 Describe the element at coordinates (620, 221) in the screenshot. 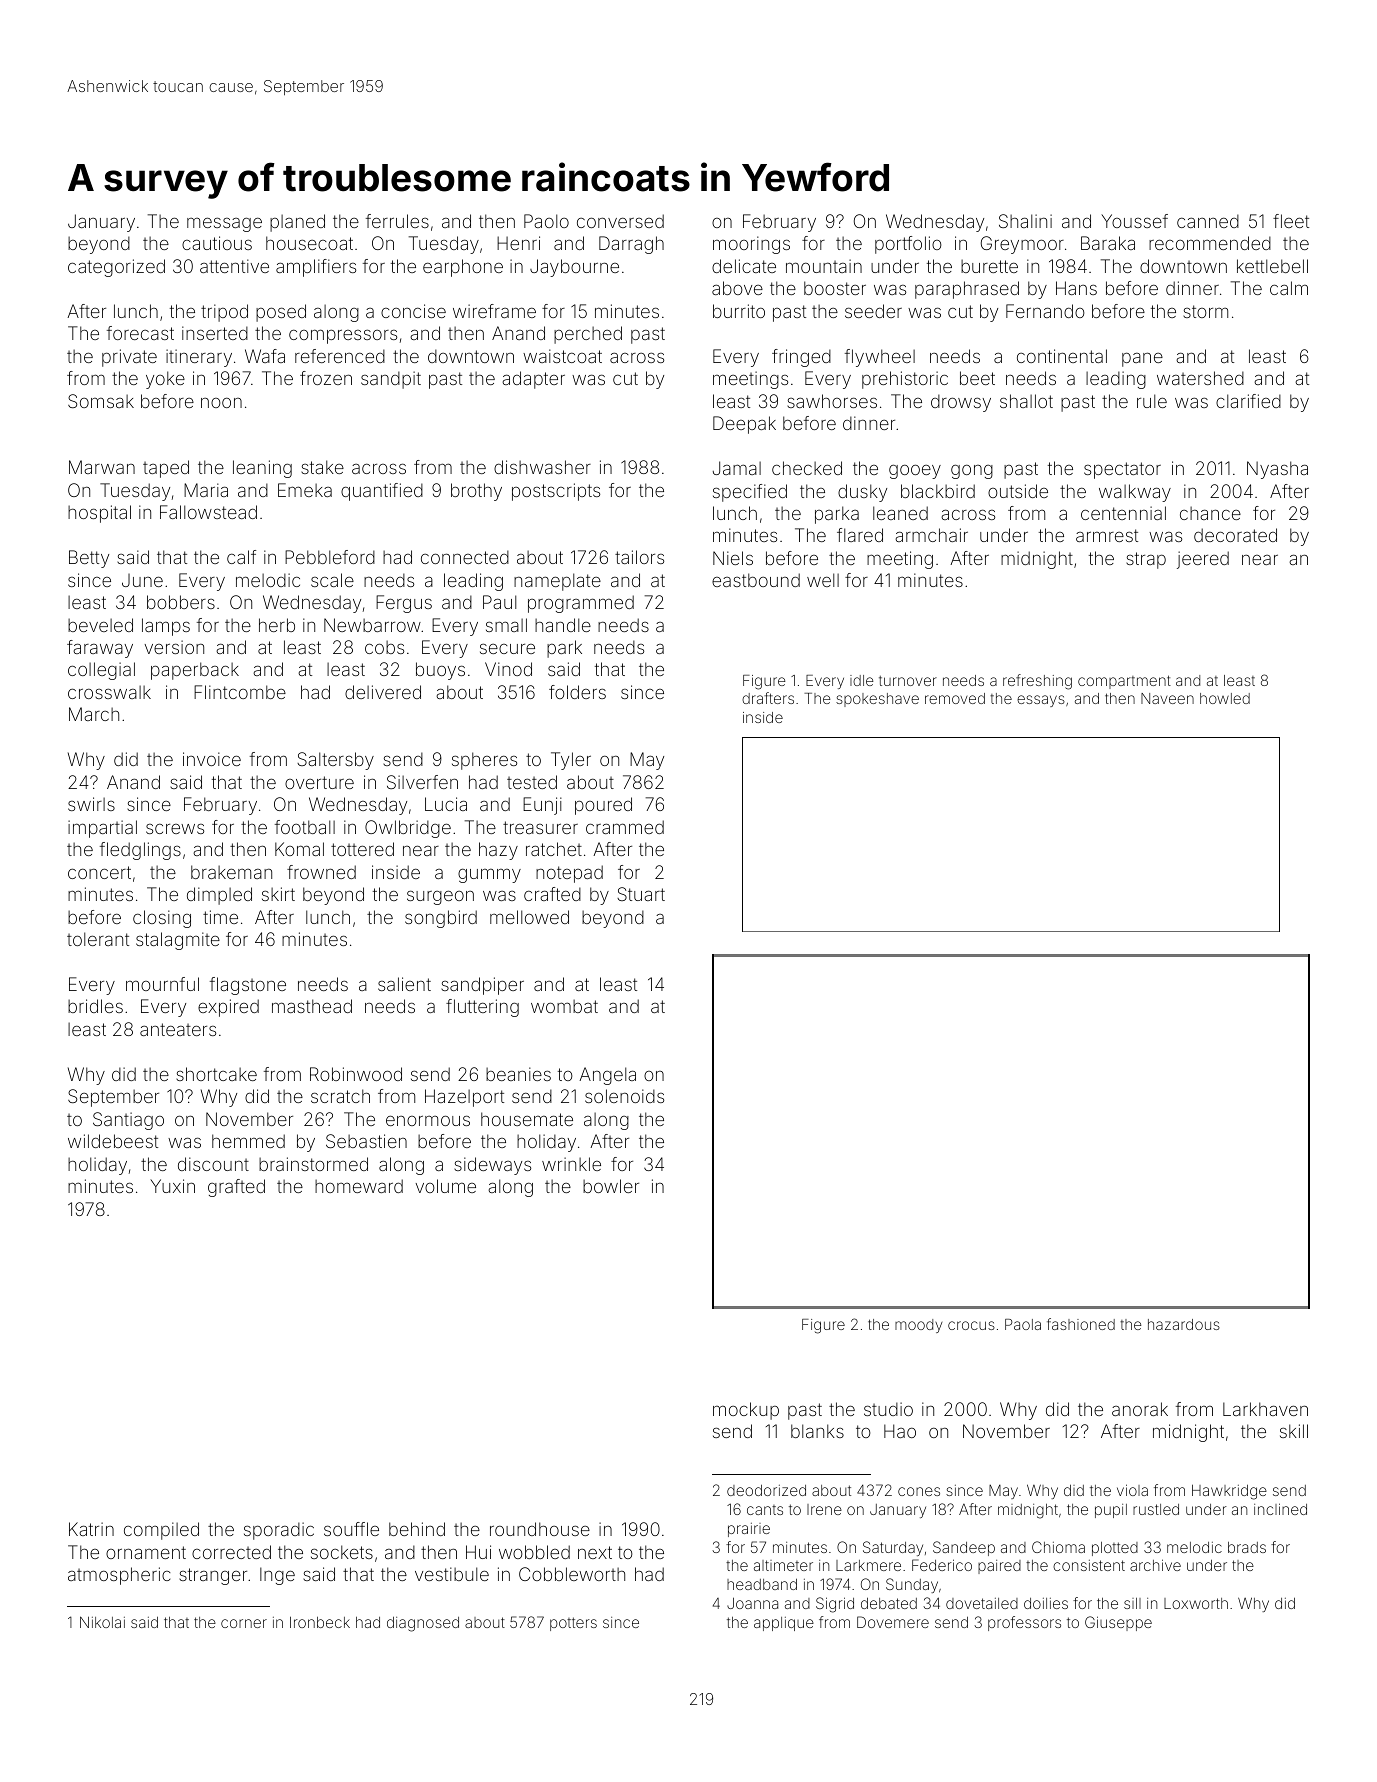

I see `conversed` at that location.
